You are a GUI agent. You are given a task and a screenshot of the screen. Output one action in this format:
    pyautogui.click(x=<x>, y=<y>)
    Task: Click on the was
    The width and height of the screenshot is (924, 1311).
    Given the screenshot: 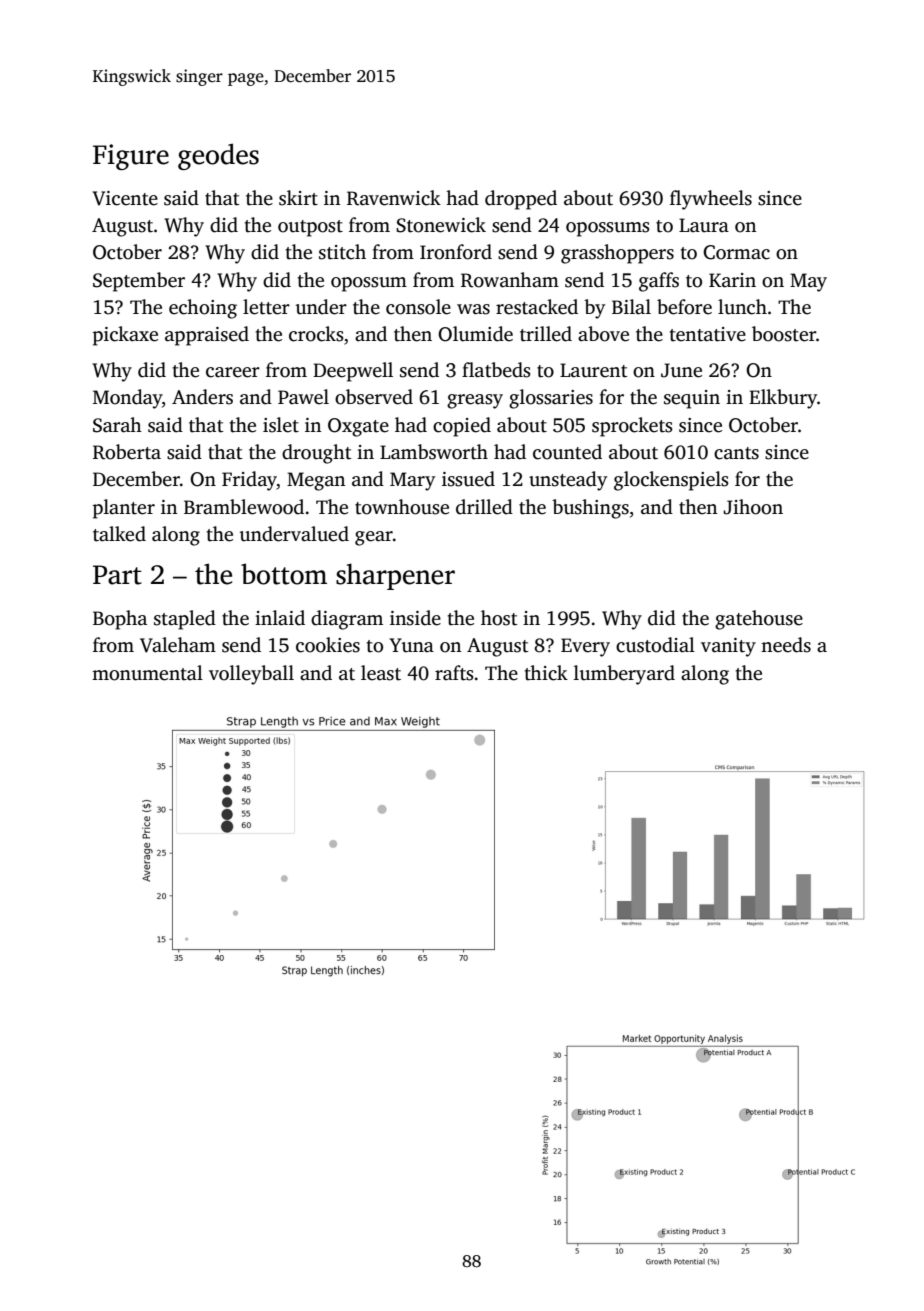 What is the action you would take?
    pyautogui.click(x=473, y=309)
